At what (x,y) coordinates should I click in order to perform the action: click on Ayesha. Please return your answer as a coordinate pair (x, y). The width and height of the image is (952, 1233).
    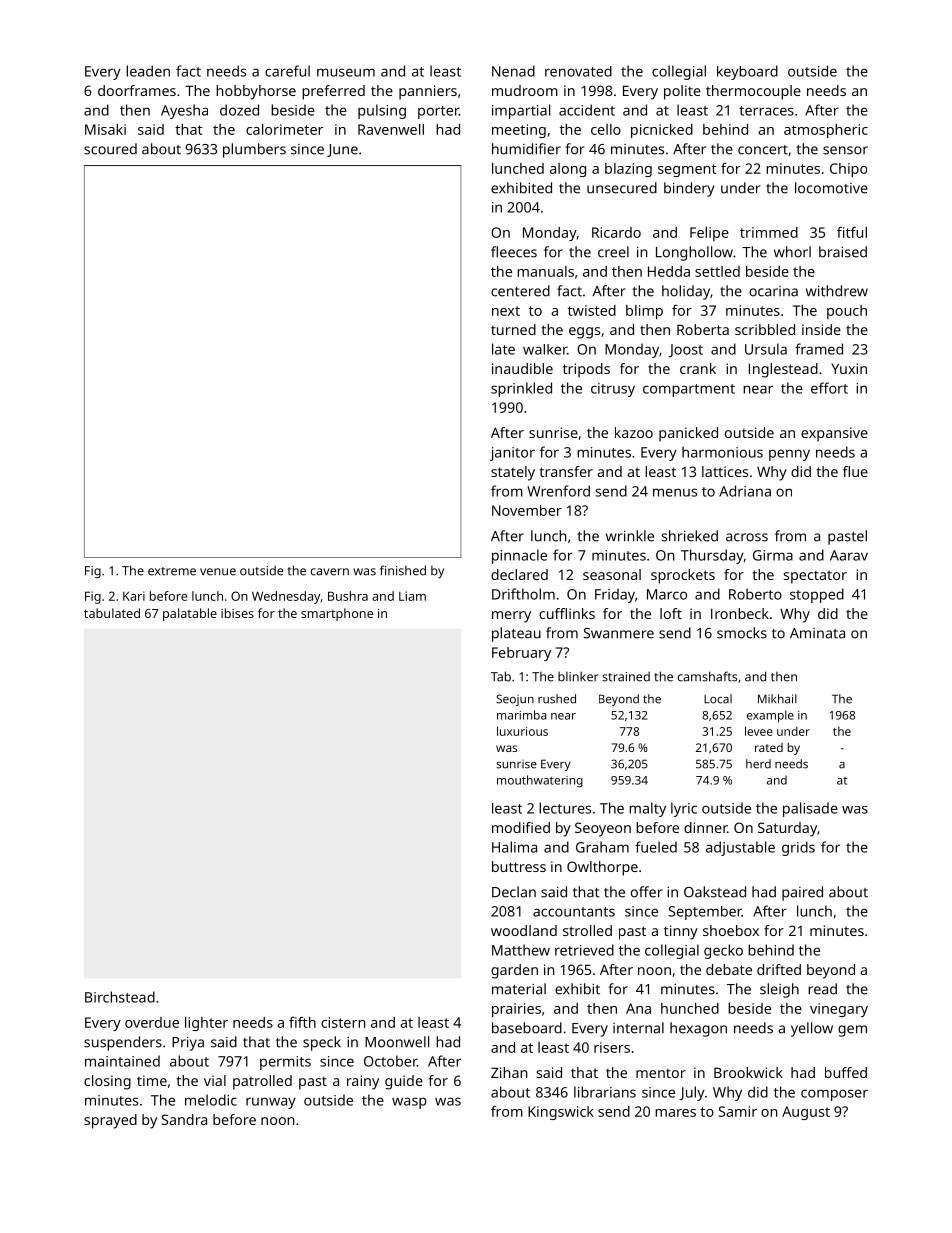
    Looking at the image, I should click on (184, 111).
